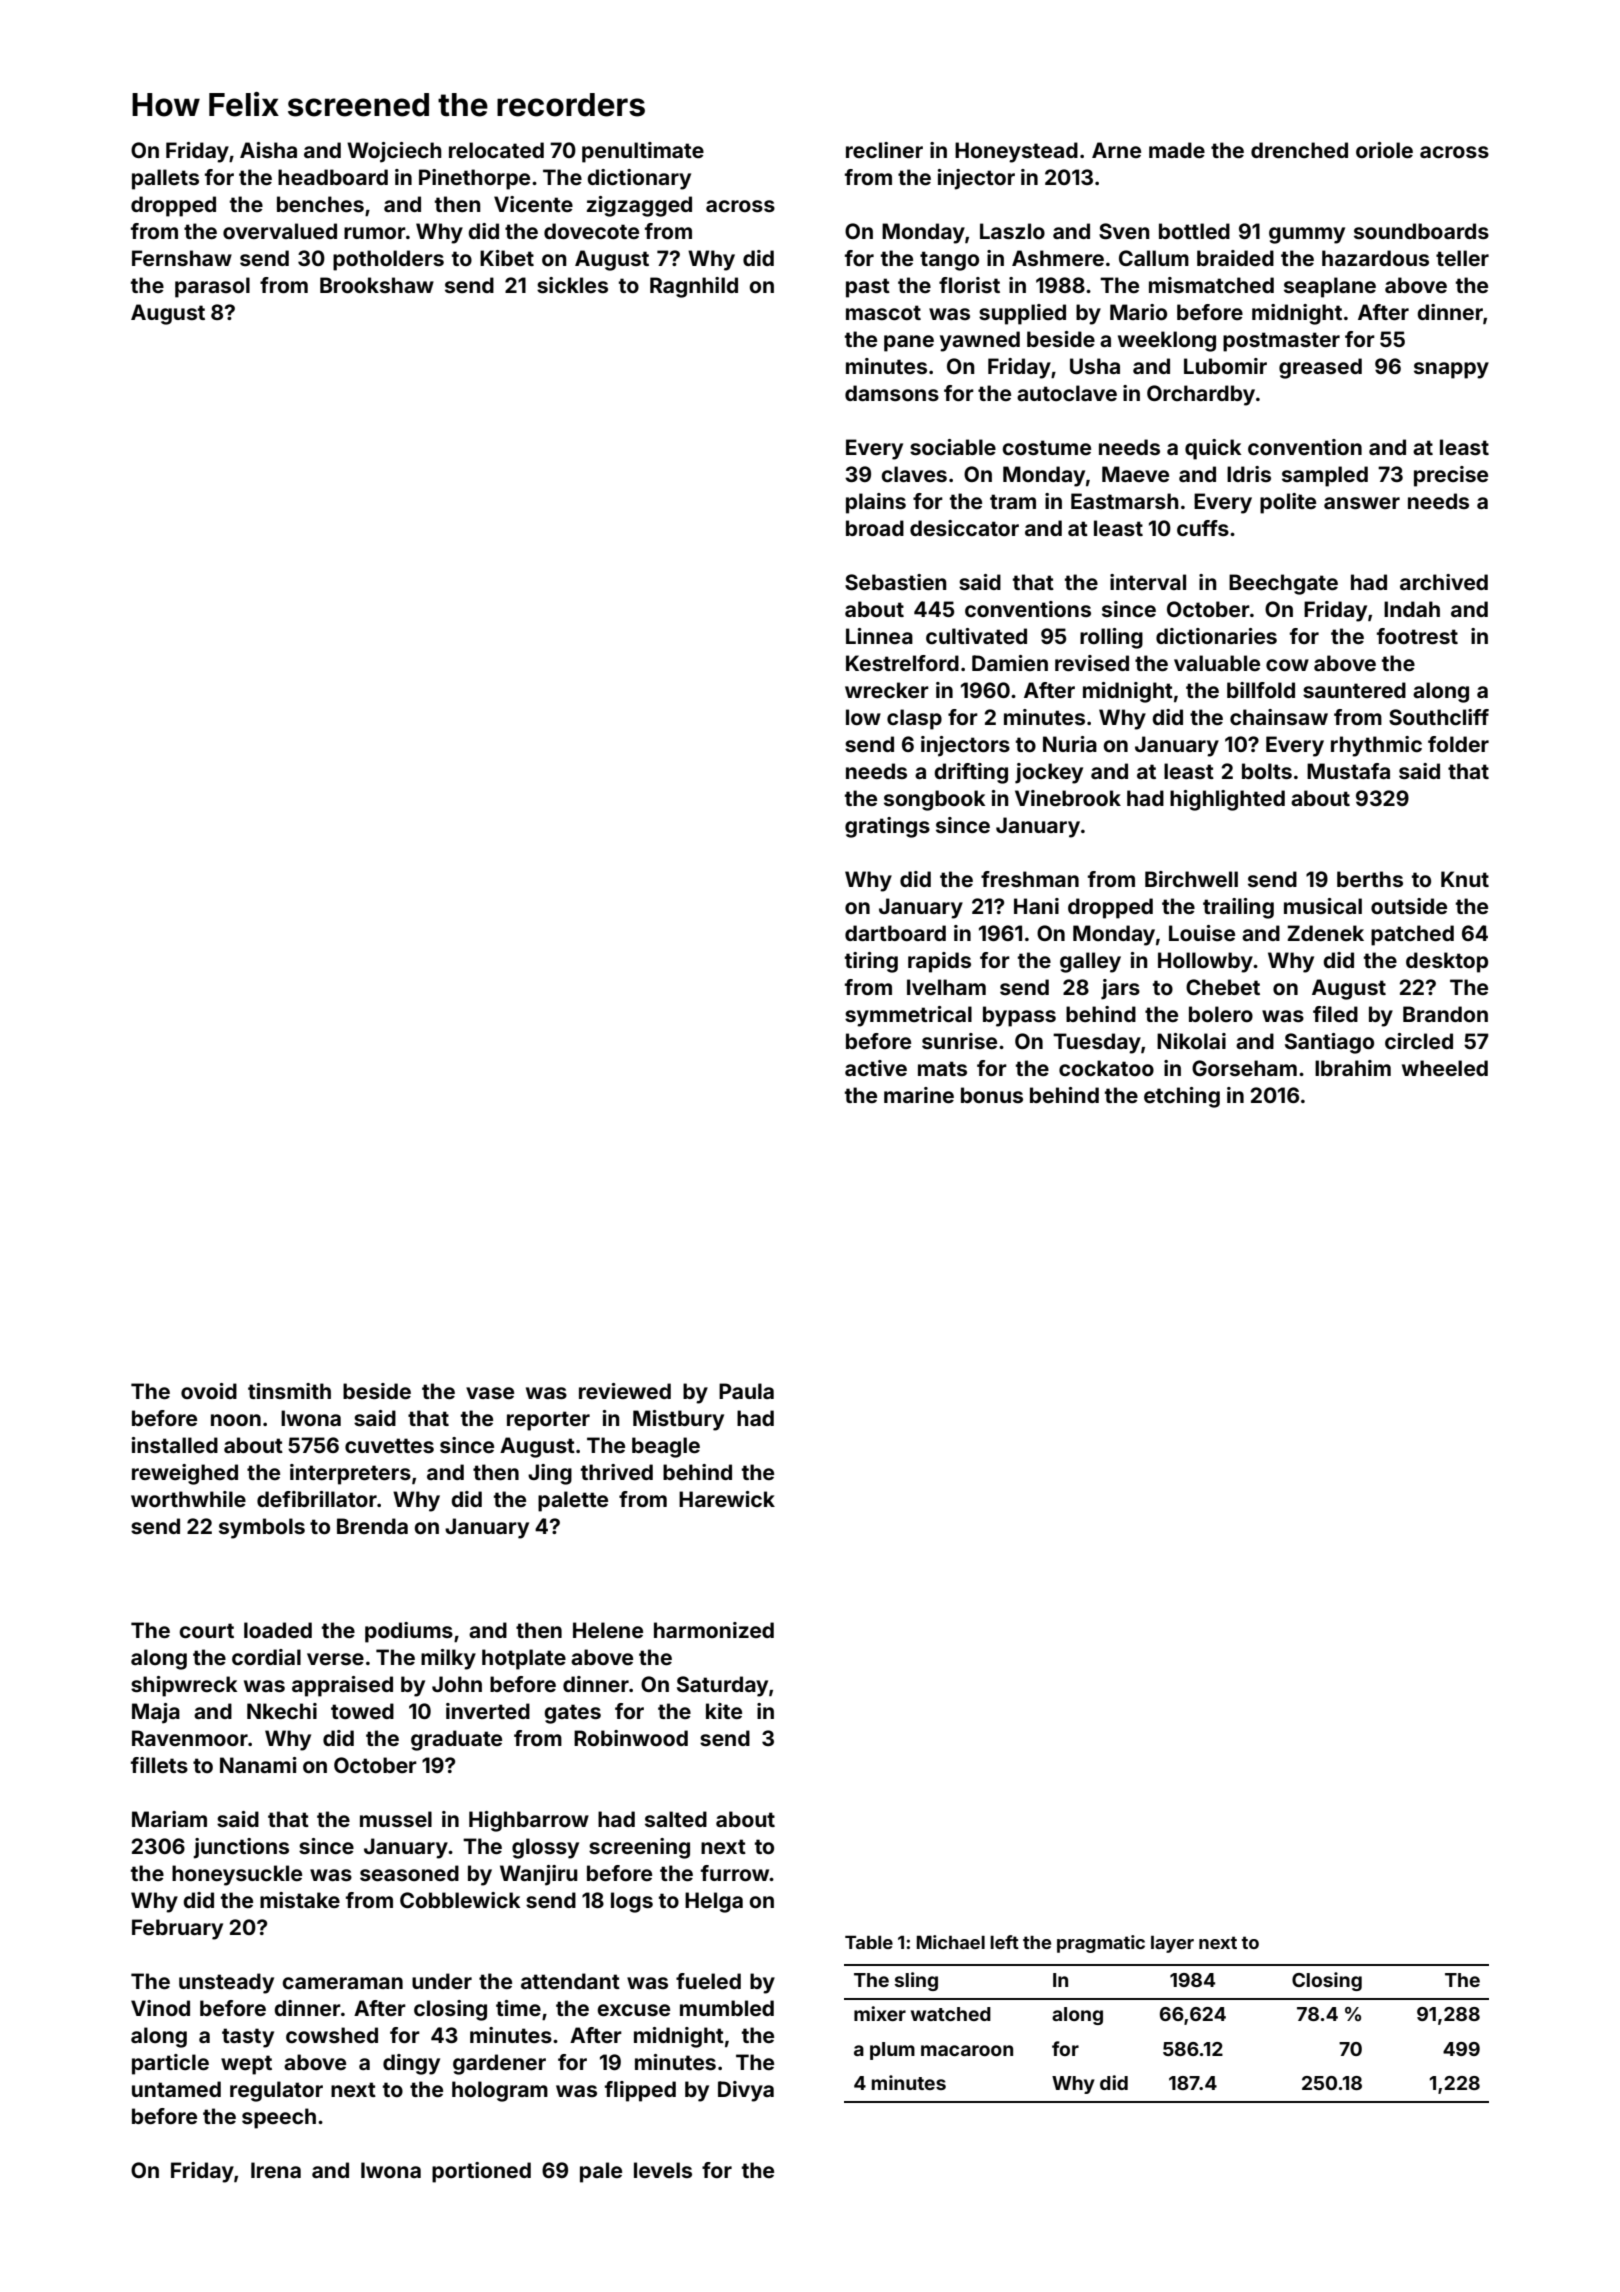 The image size is (1620, 2292). What do you see at coordinates (666, 1447) in the screenshot?
I see `beagle` at bounding box center [666, 1447].
